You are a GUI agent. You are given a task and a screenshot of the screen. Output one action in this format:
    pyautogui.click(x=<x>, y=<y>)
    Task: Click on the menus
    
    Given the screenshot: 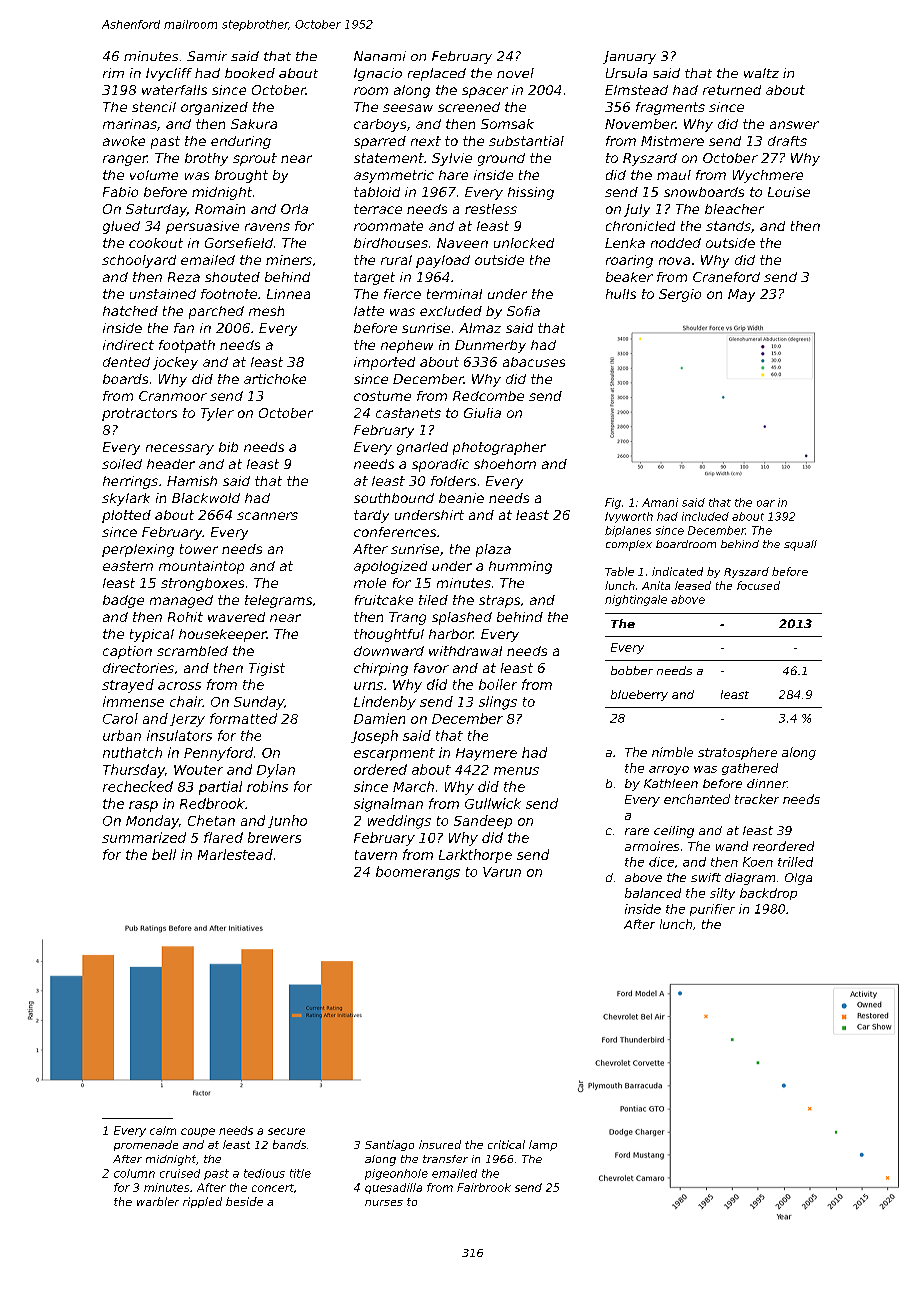 What is the action you would take?
    pyautogui.click(x=516, y=771)
